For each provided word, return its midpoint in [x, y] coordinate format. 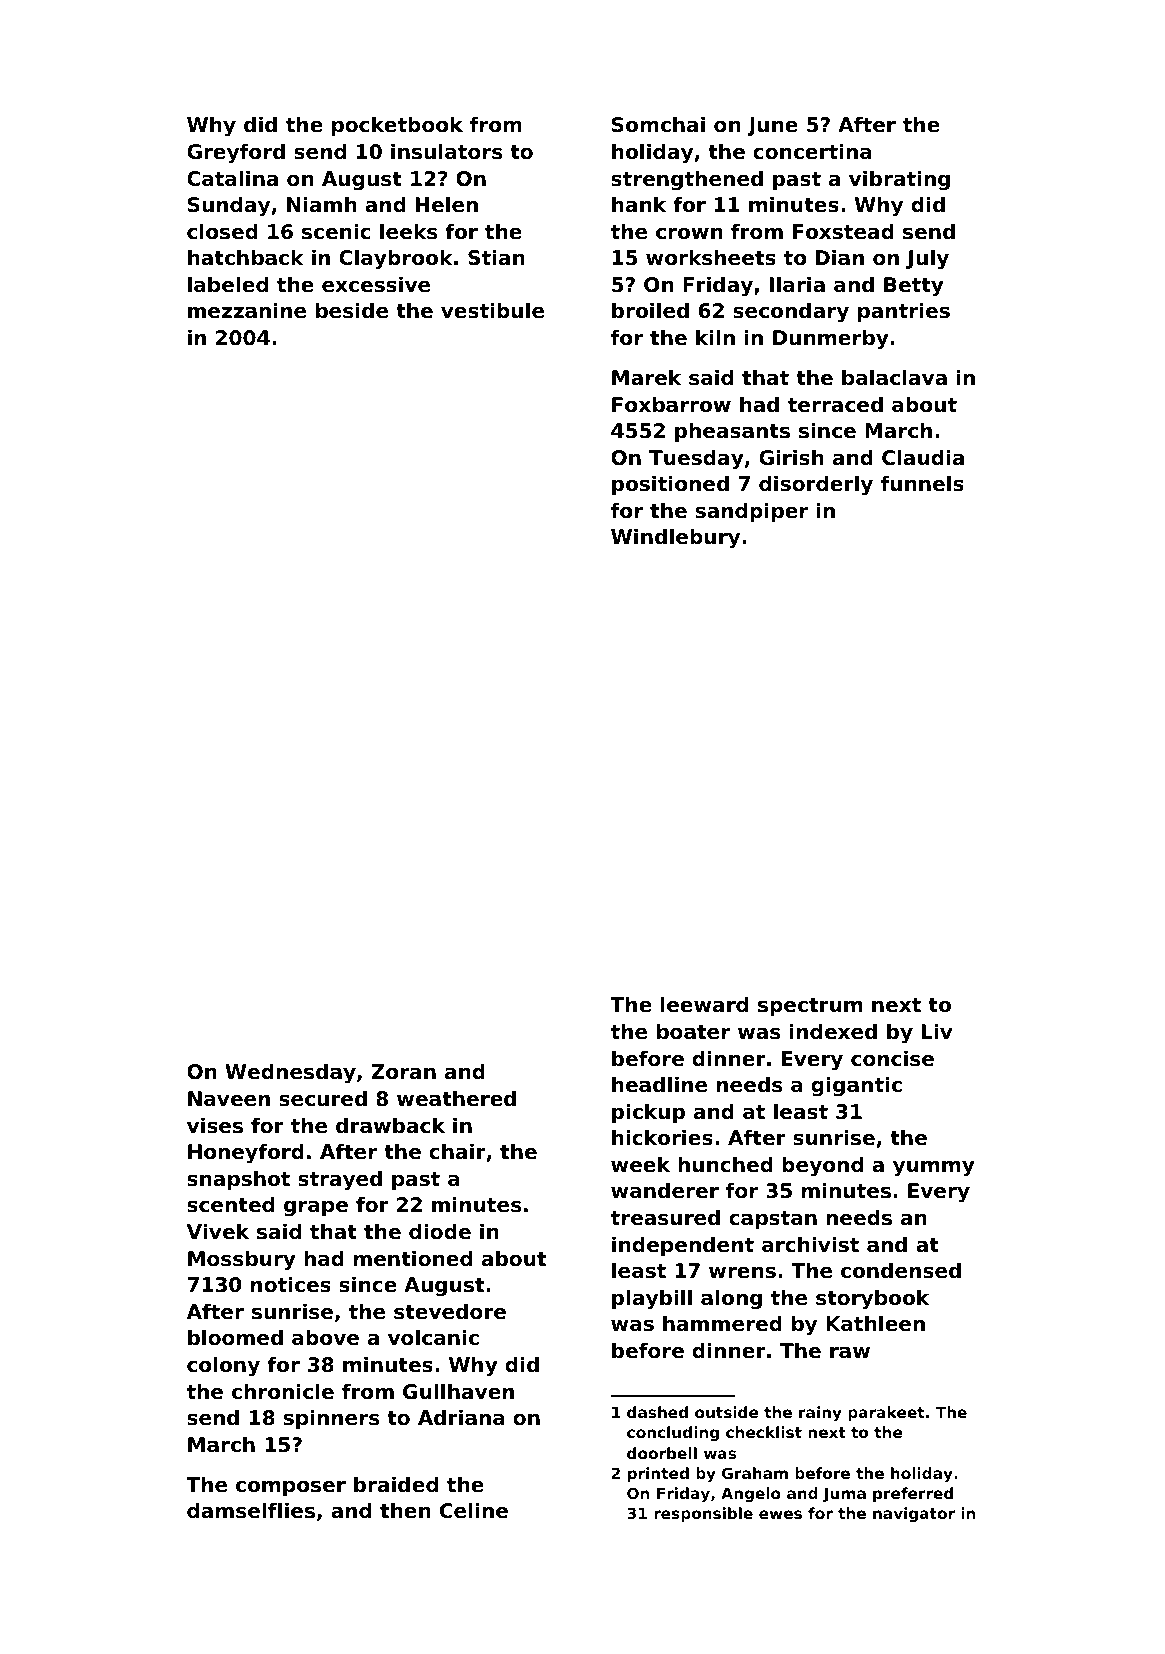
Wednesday [290, 1073]
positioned [670, 485]
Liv [937, 1031]
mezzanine [247, 310]
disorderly [816, 485]
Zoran [403, 1072]
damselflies [251, 1510]
